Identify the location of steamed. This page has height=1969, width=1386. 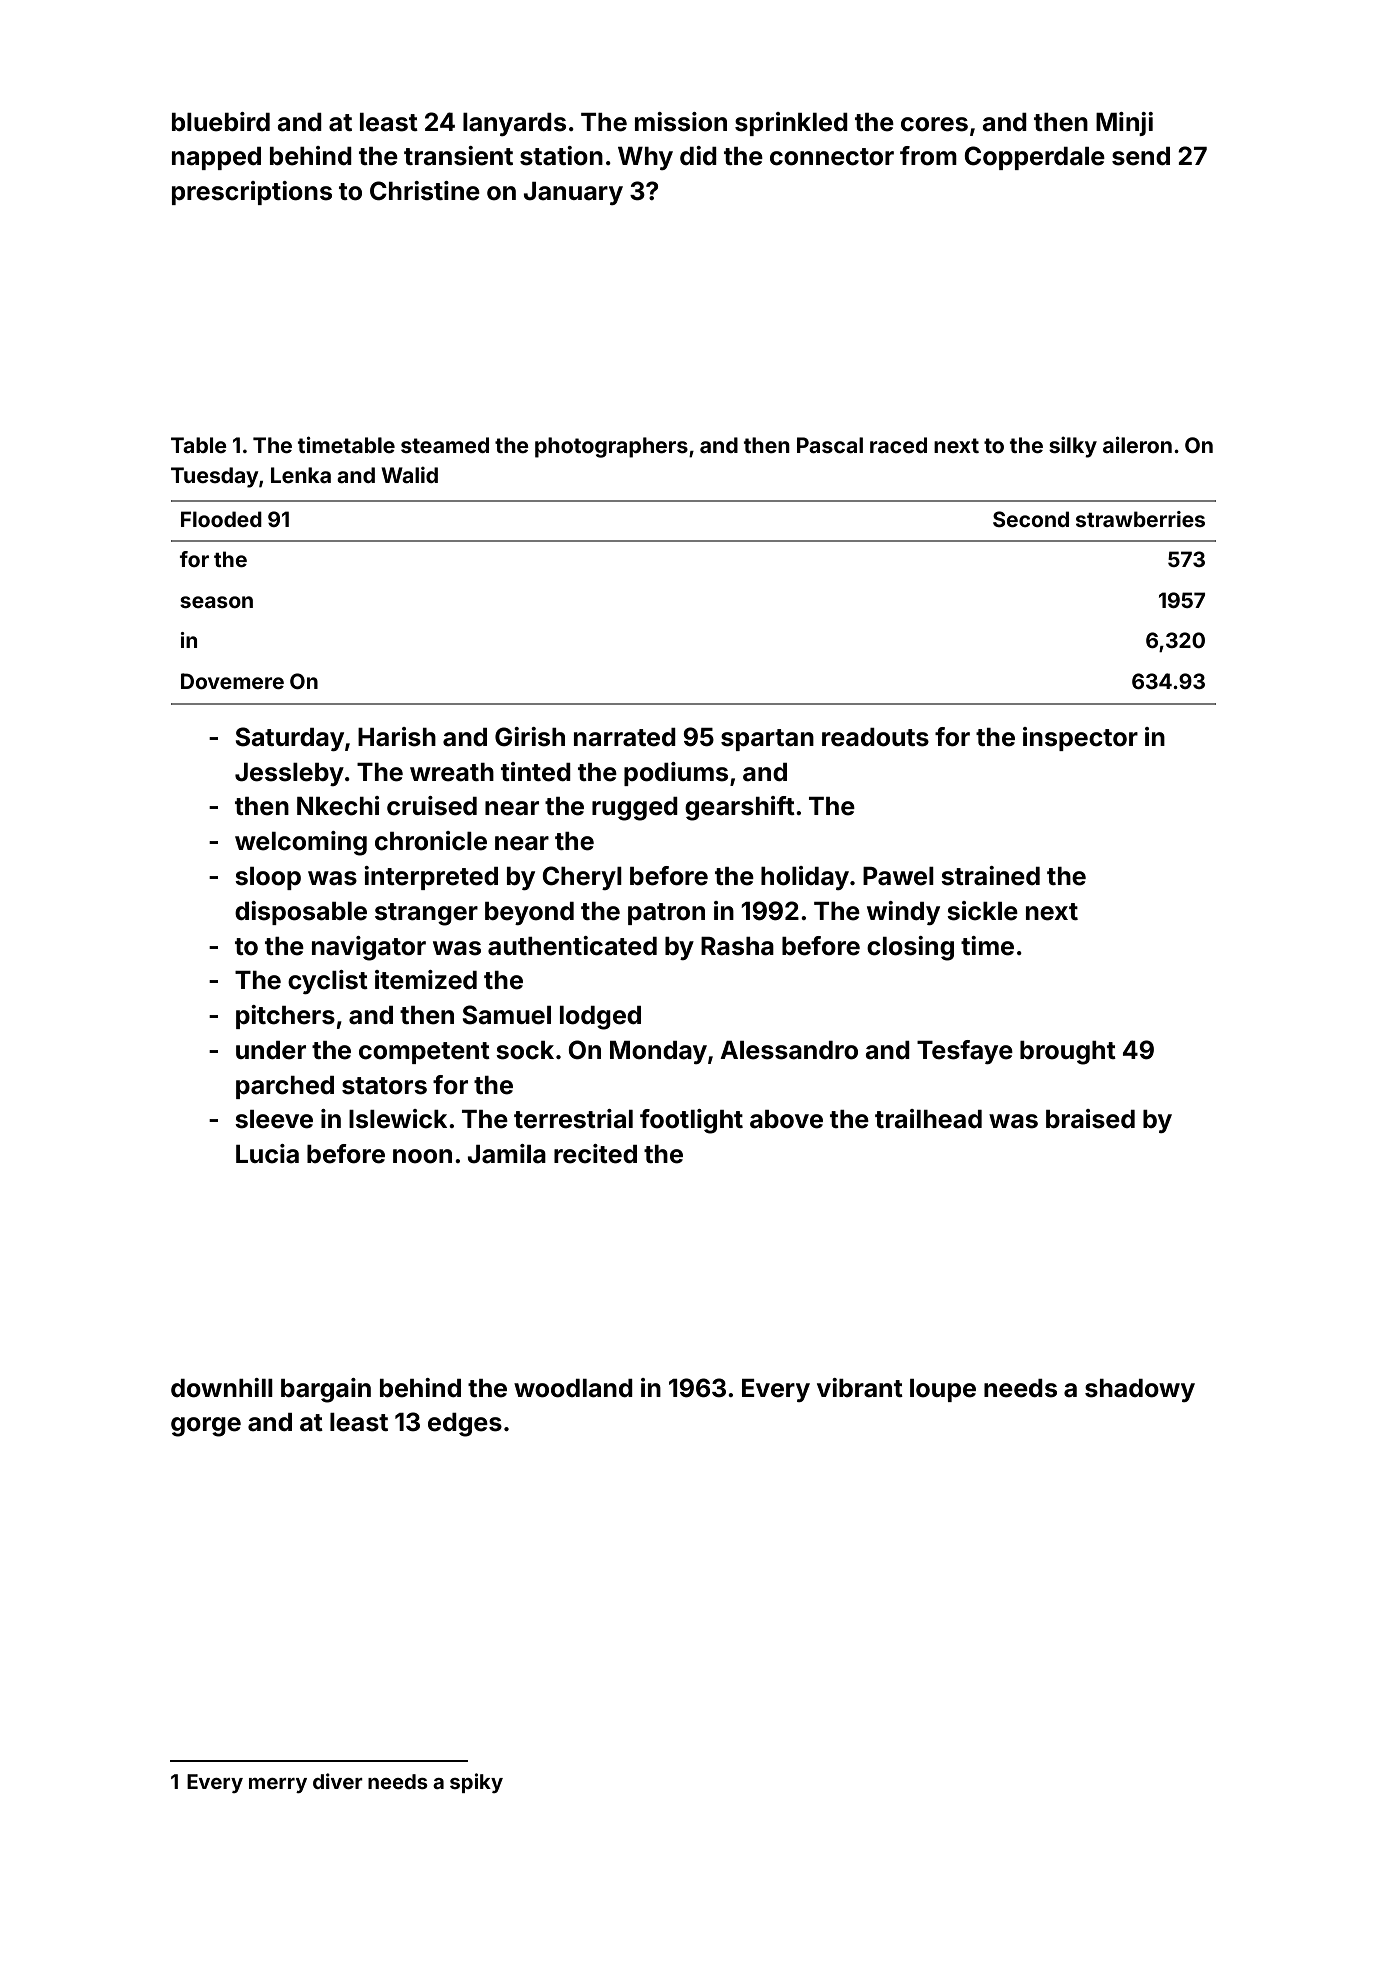
(445, 445).
